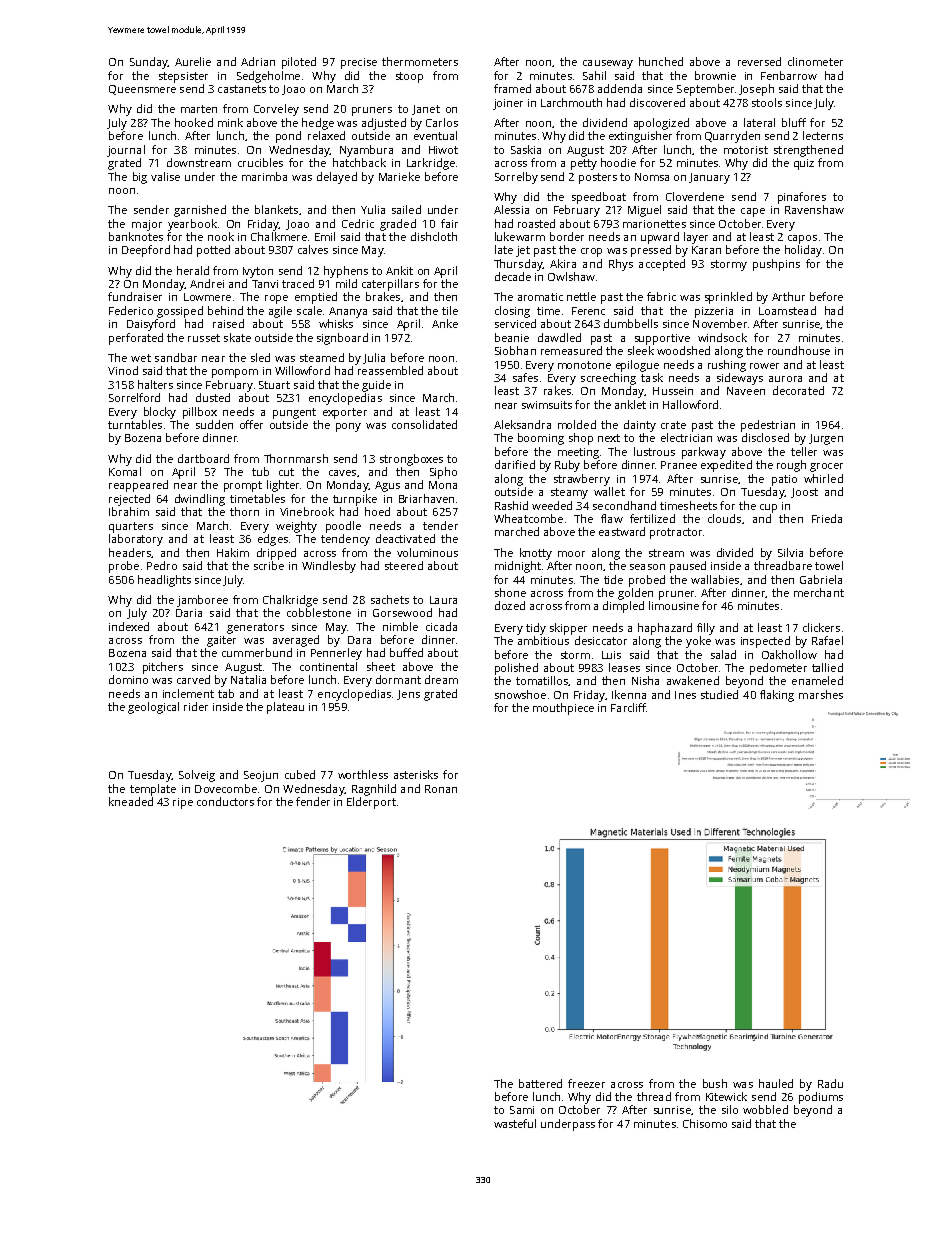 The width and height of the screenshot is (952, 1233). Describe the element at coordinates (162, 565) in the screenshot. I see `Pedro` at that location.
